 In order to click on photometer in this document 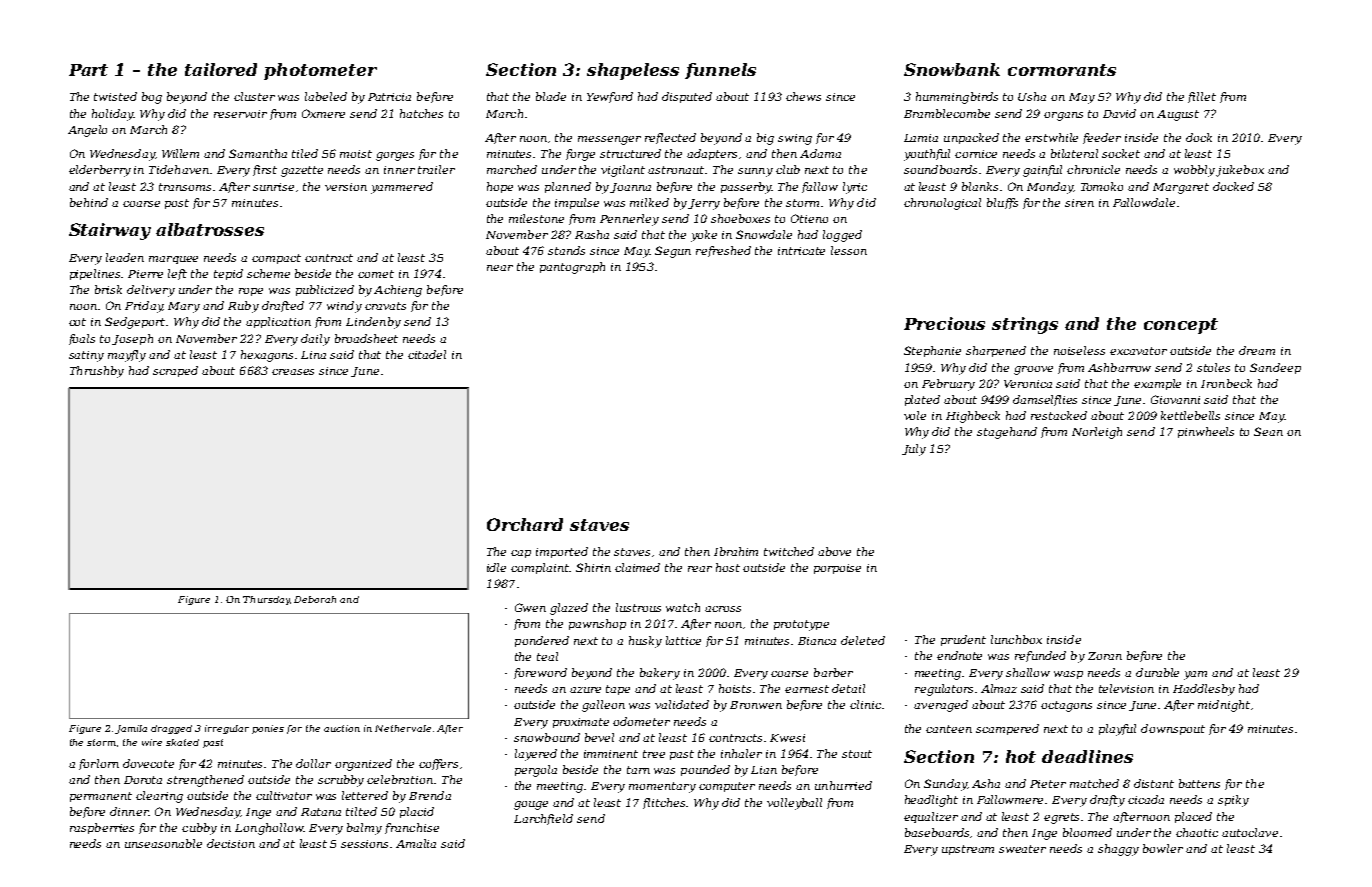, I will do `click(320, 71)`.
